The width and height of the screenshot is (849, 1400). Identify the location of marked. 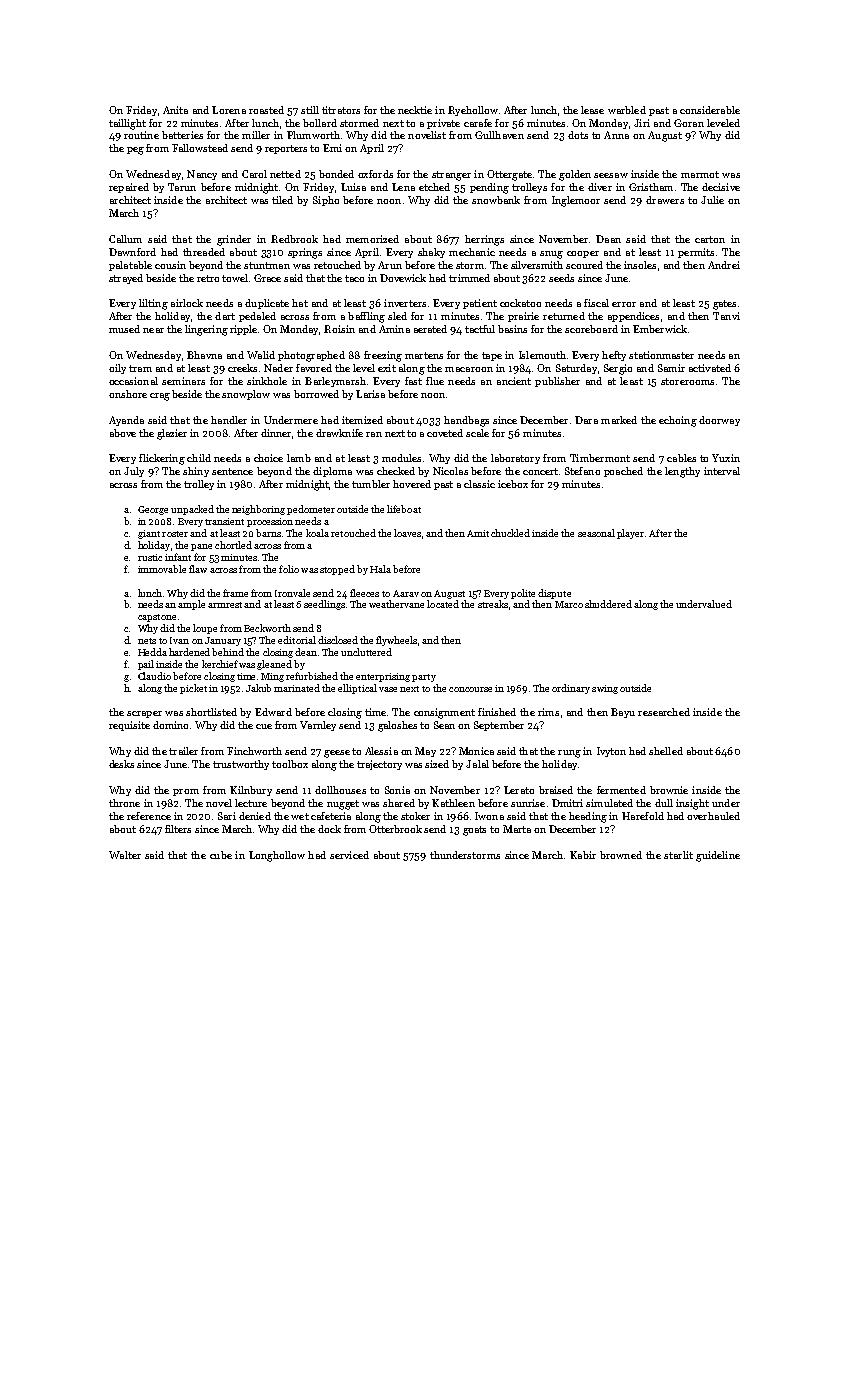
(619, 420).
